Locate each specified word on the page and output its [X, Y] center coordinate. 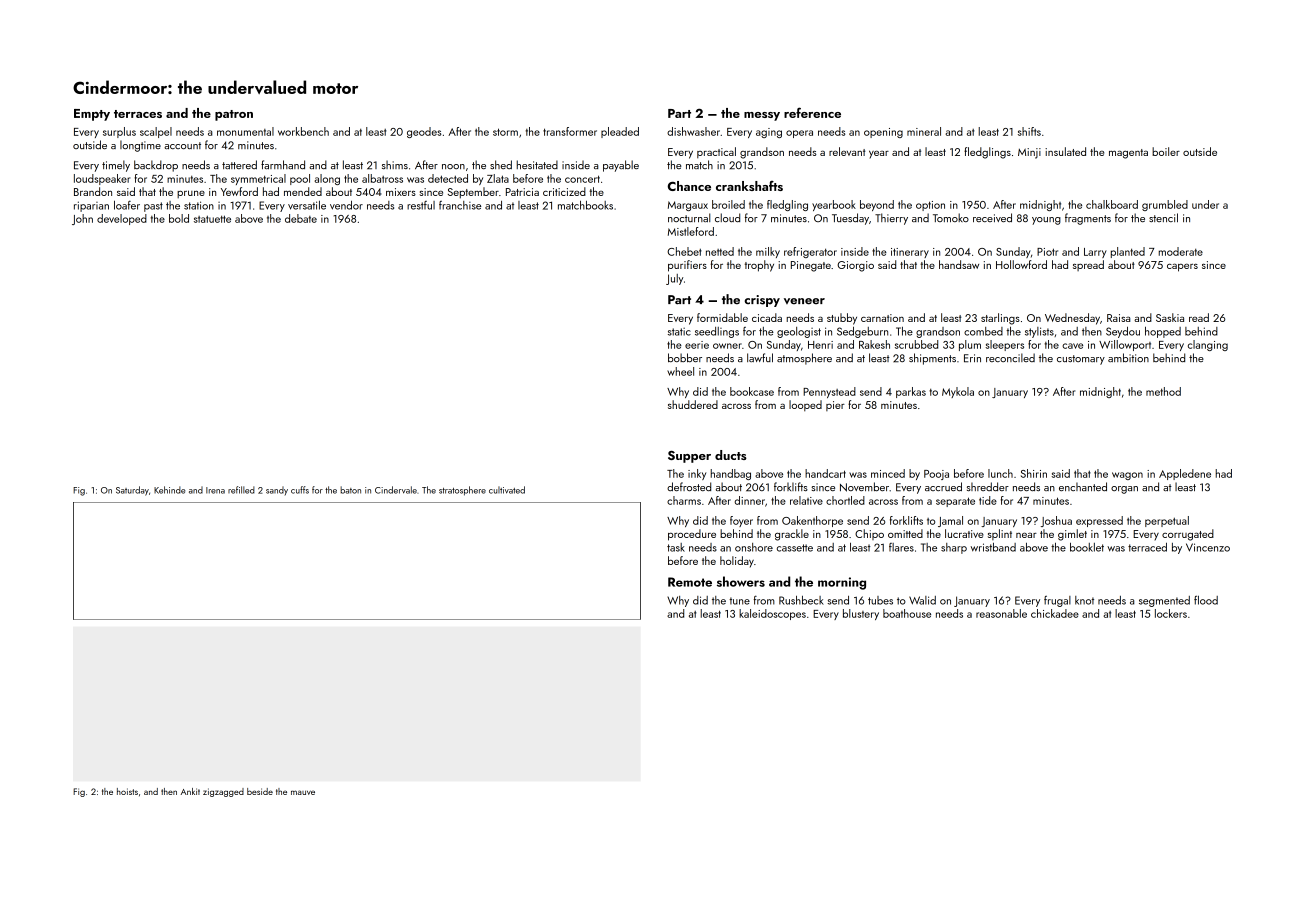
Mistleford [691, 231]
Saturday [132, 491]
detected [448, 178]
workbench [303, 131]
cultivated [507, 490]
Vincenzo [1208, 547]
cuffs [300, 490]
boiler [1166, 151]
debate [301, 218]
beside [260, 791]
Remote [690, 582]
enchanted [1083, 486]
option [930, 206]
